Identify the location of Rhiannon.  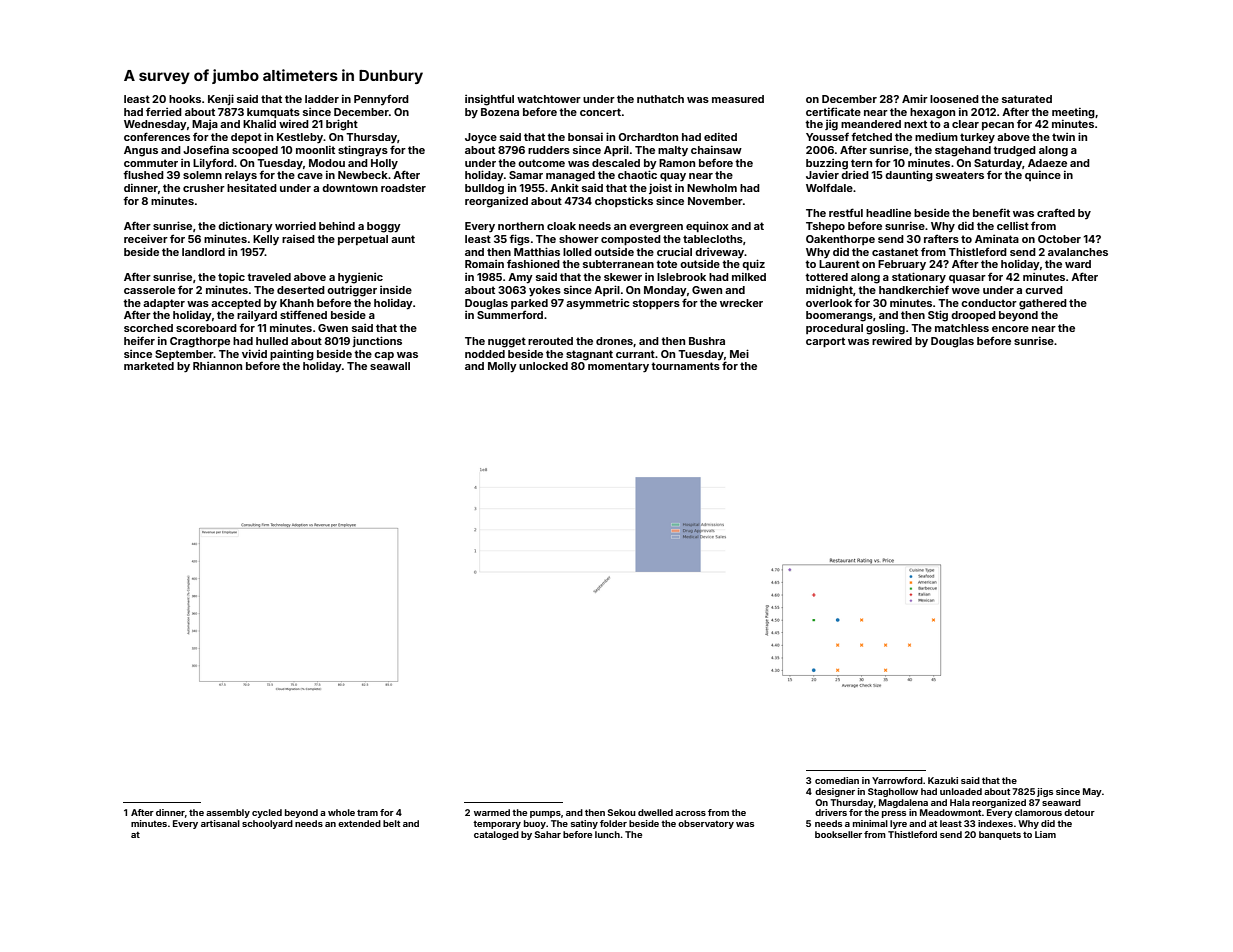
(217, 366).
